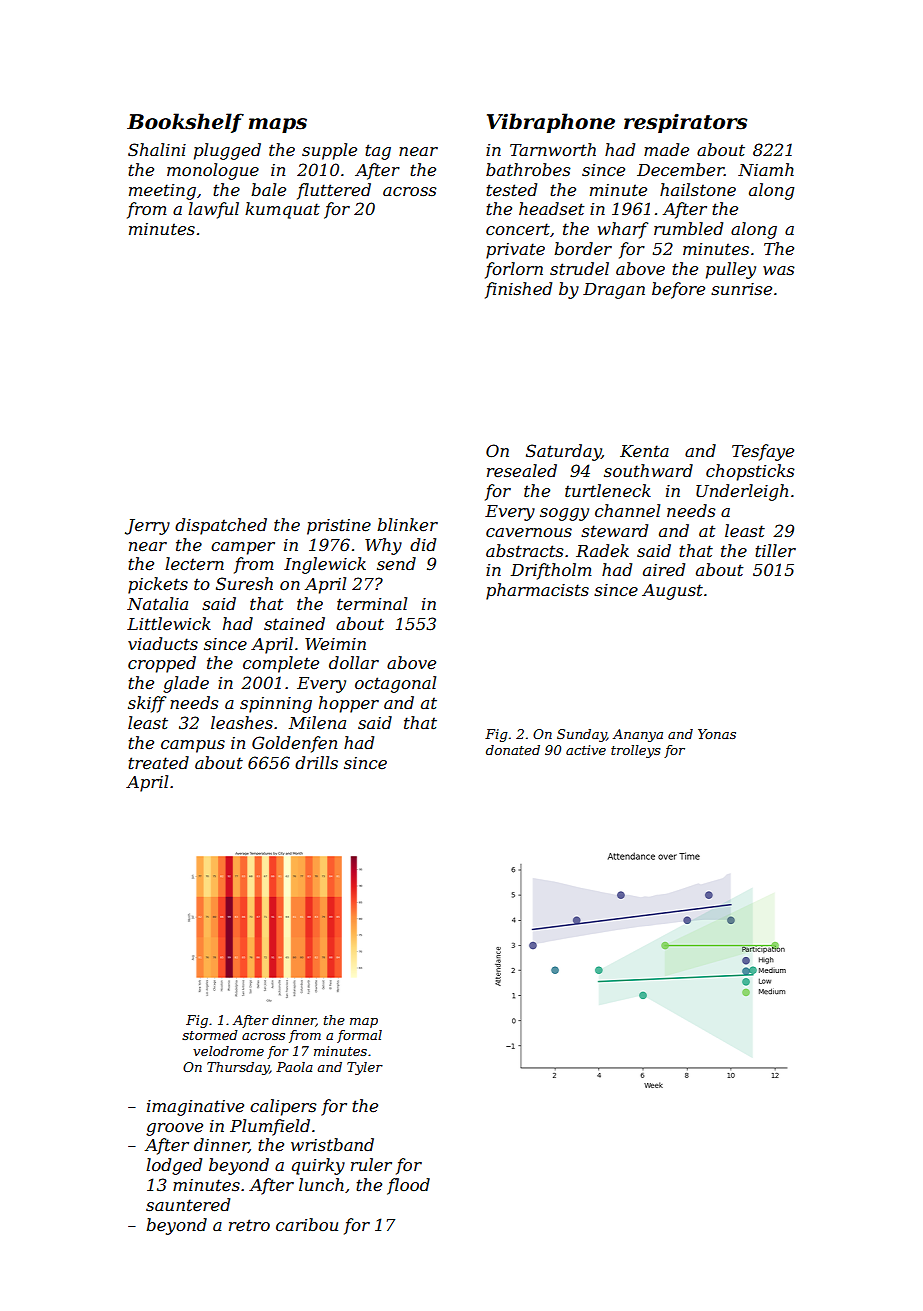 This document has width=923, height=1311. What do you see at coordinates (644, 451) in the document?
I see `Kenta` at bounding box center [644, 451].
